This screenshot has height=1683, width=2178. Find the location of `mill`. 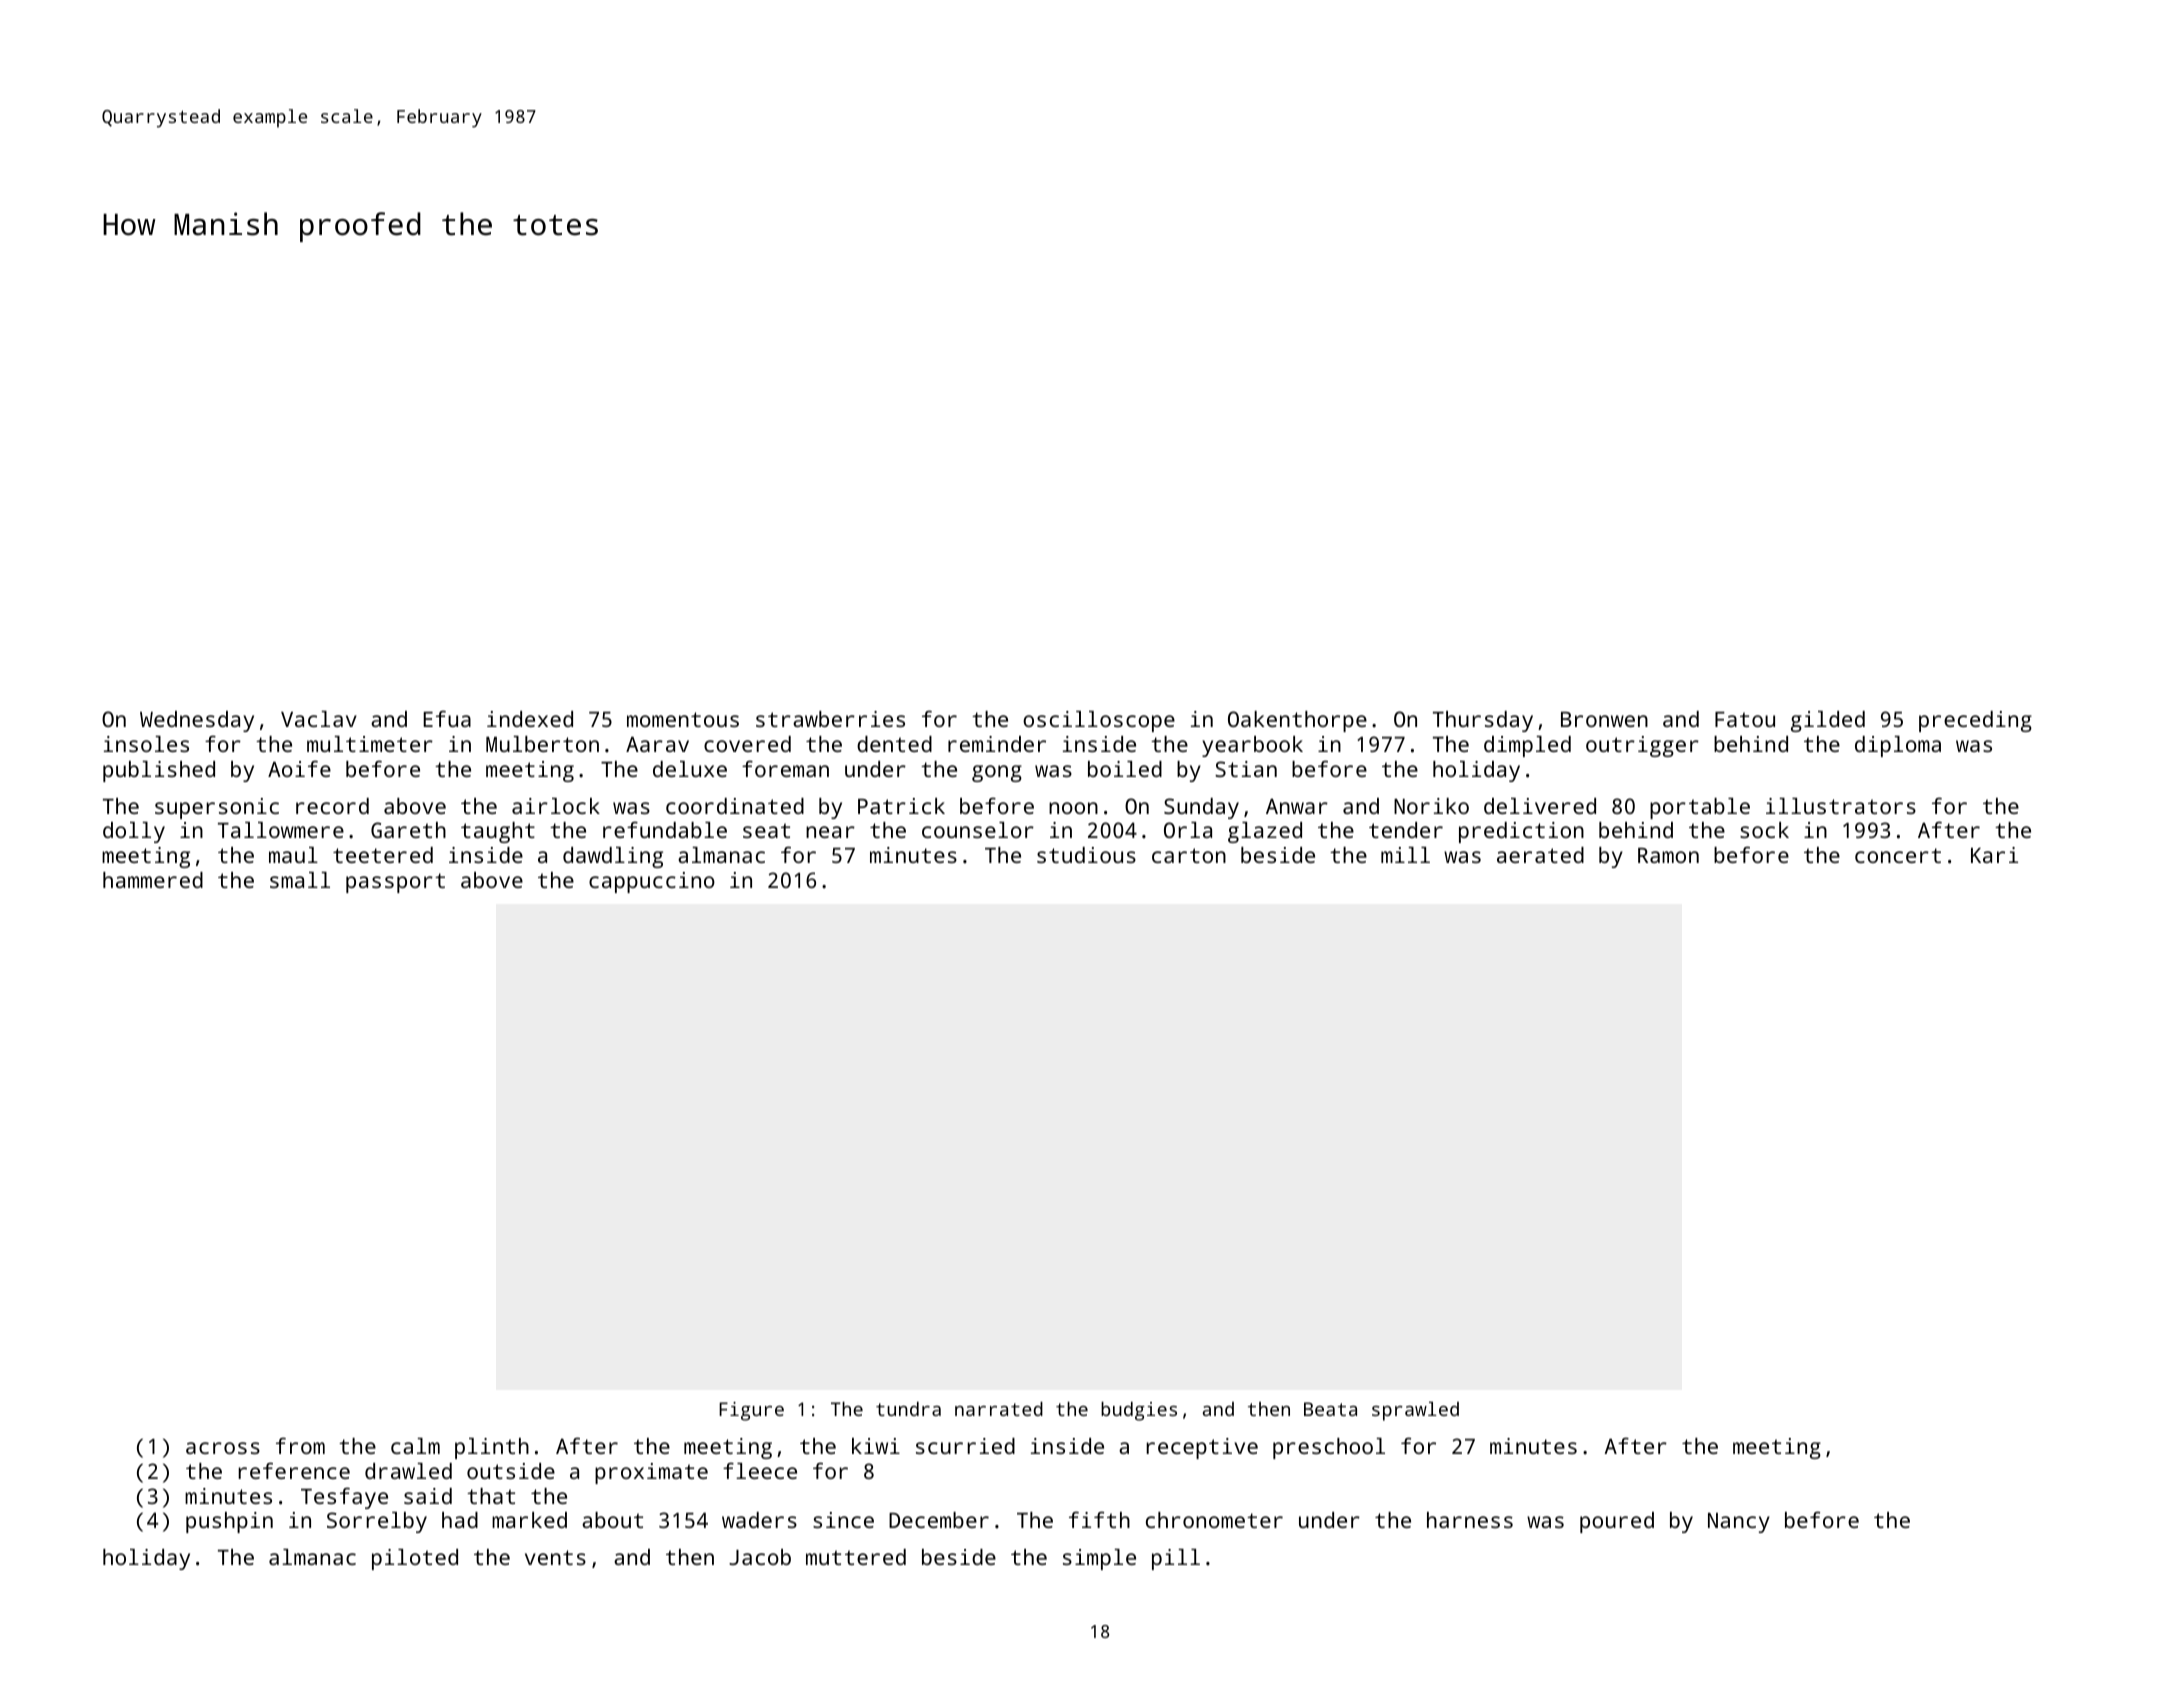

mill is located at coordinates (1405, 855).
